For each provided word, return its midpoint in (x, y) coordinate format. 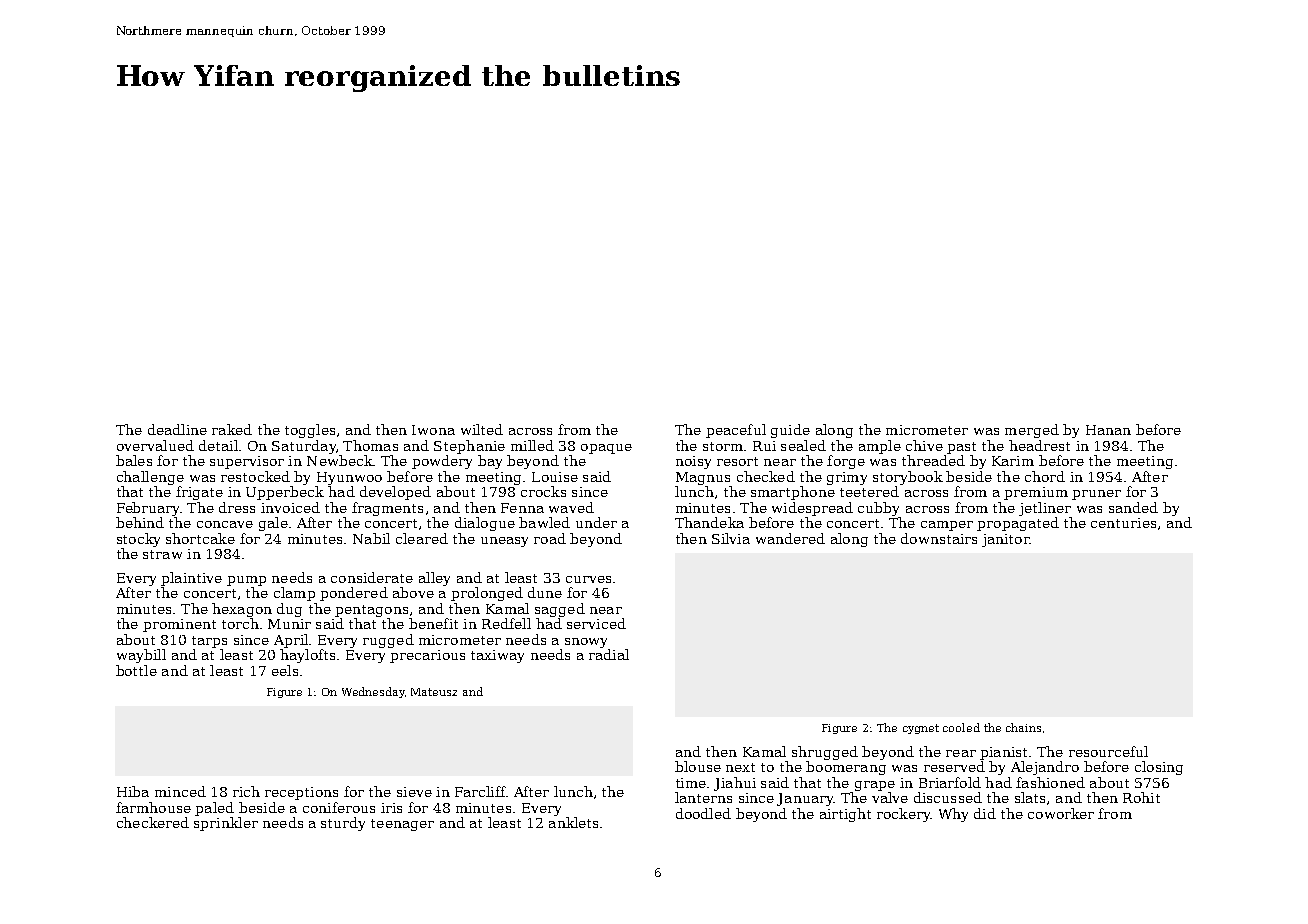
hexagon (242, 610)
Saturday (304, 447)
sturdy (343, 824)
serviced (596, 623)
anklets (573, 822)
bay (490, 462)
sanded (1133, 507)
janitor (1005, 540)
